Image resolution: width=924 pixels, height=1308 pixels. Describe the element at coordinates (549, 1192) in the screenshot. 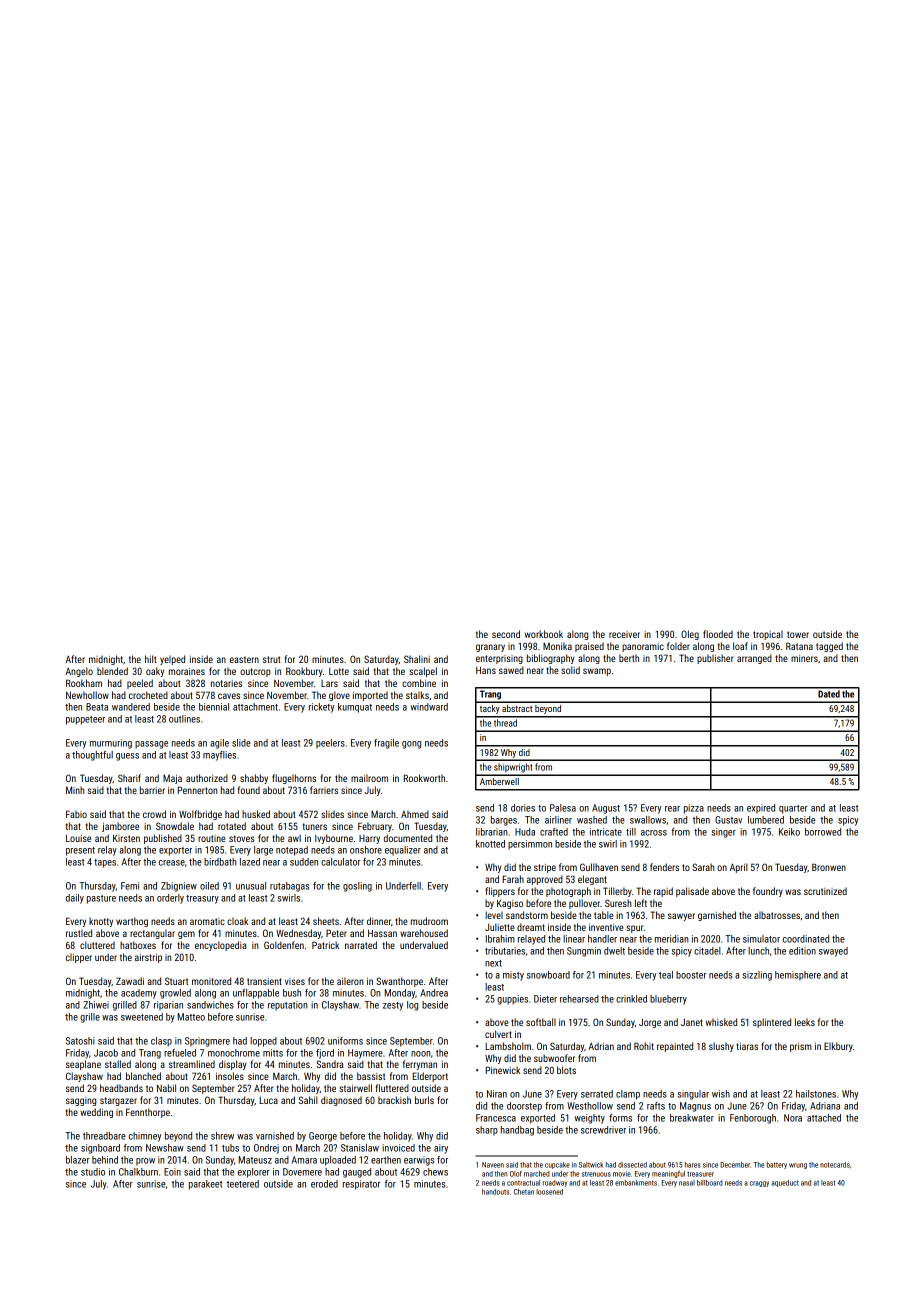

I see `loosened` at that location.
